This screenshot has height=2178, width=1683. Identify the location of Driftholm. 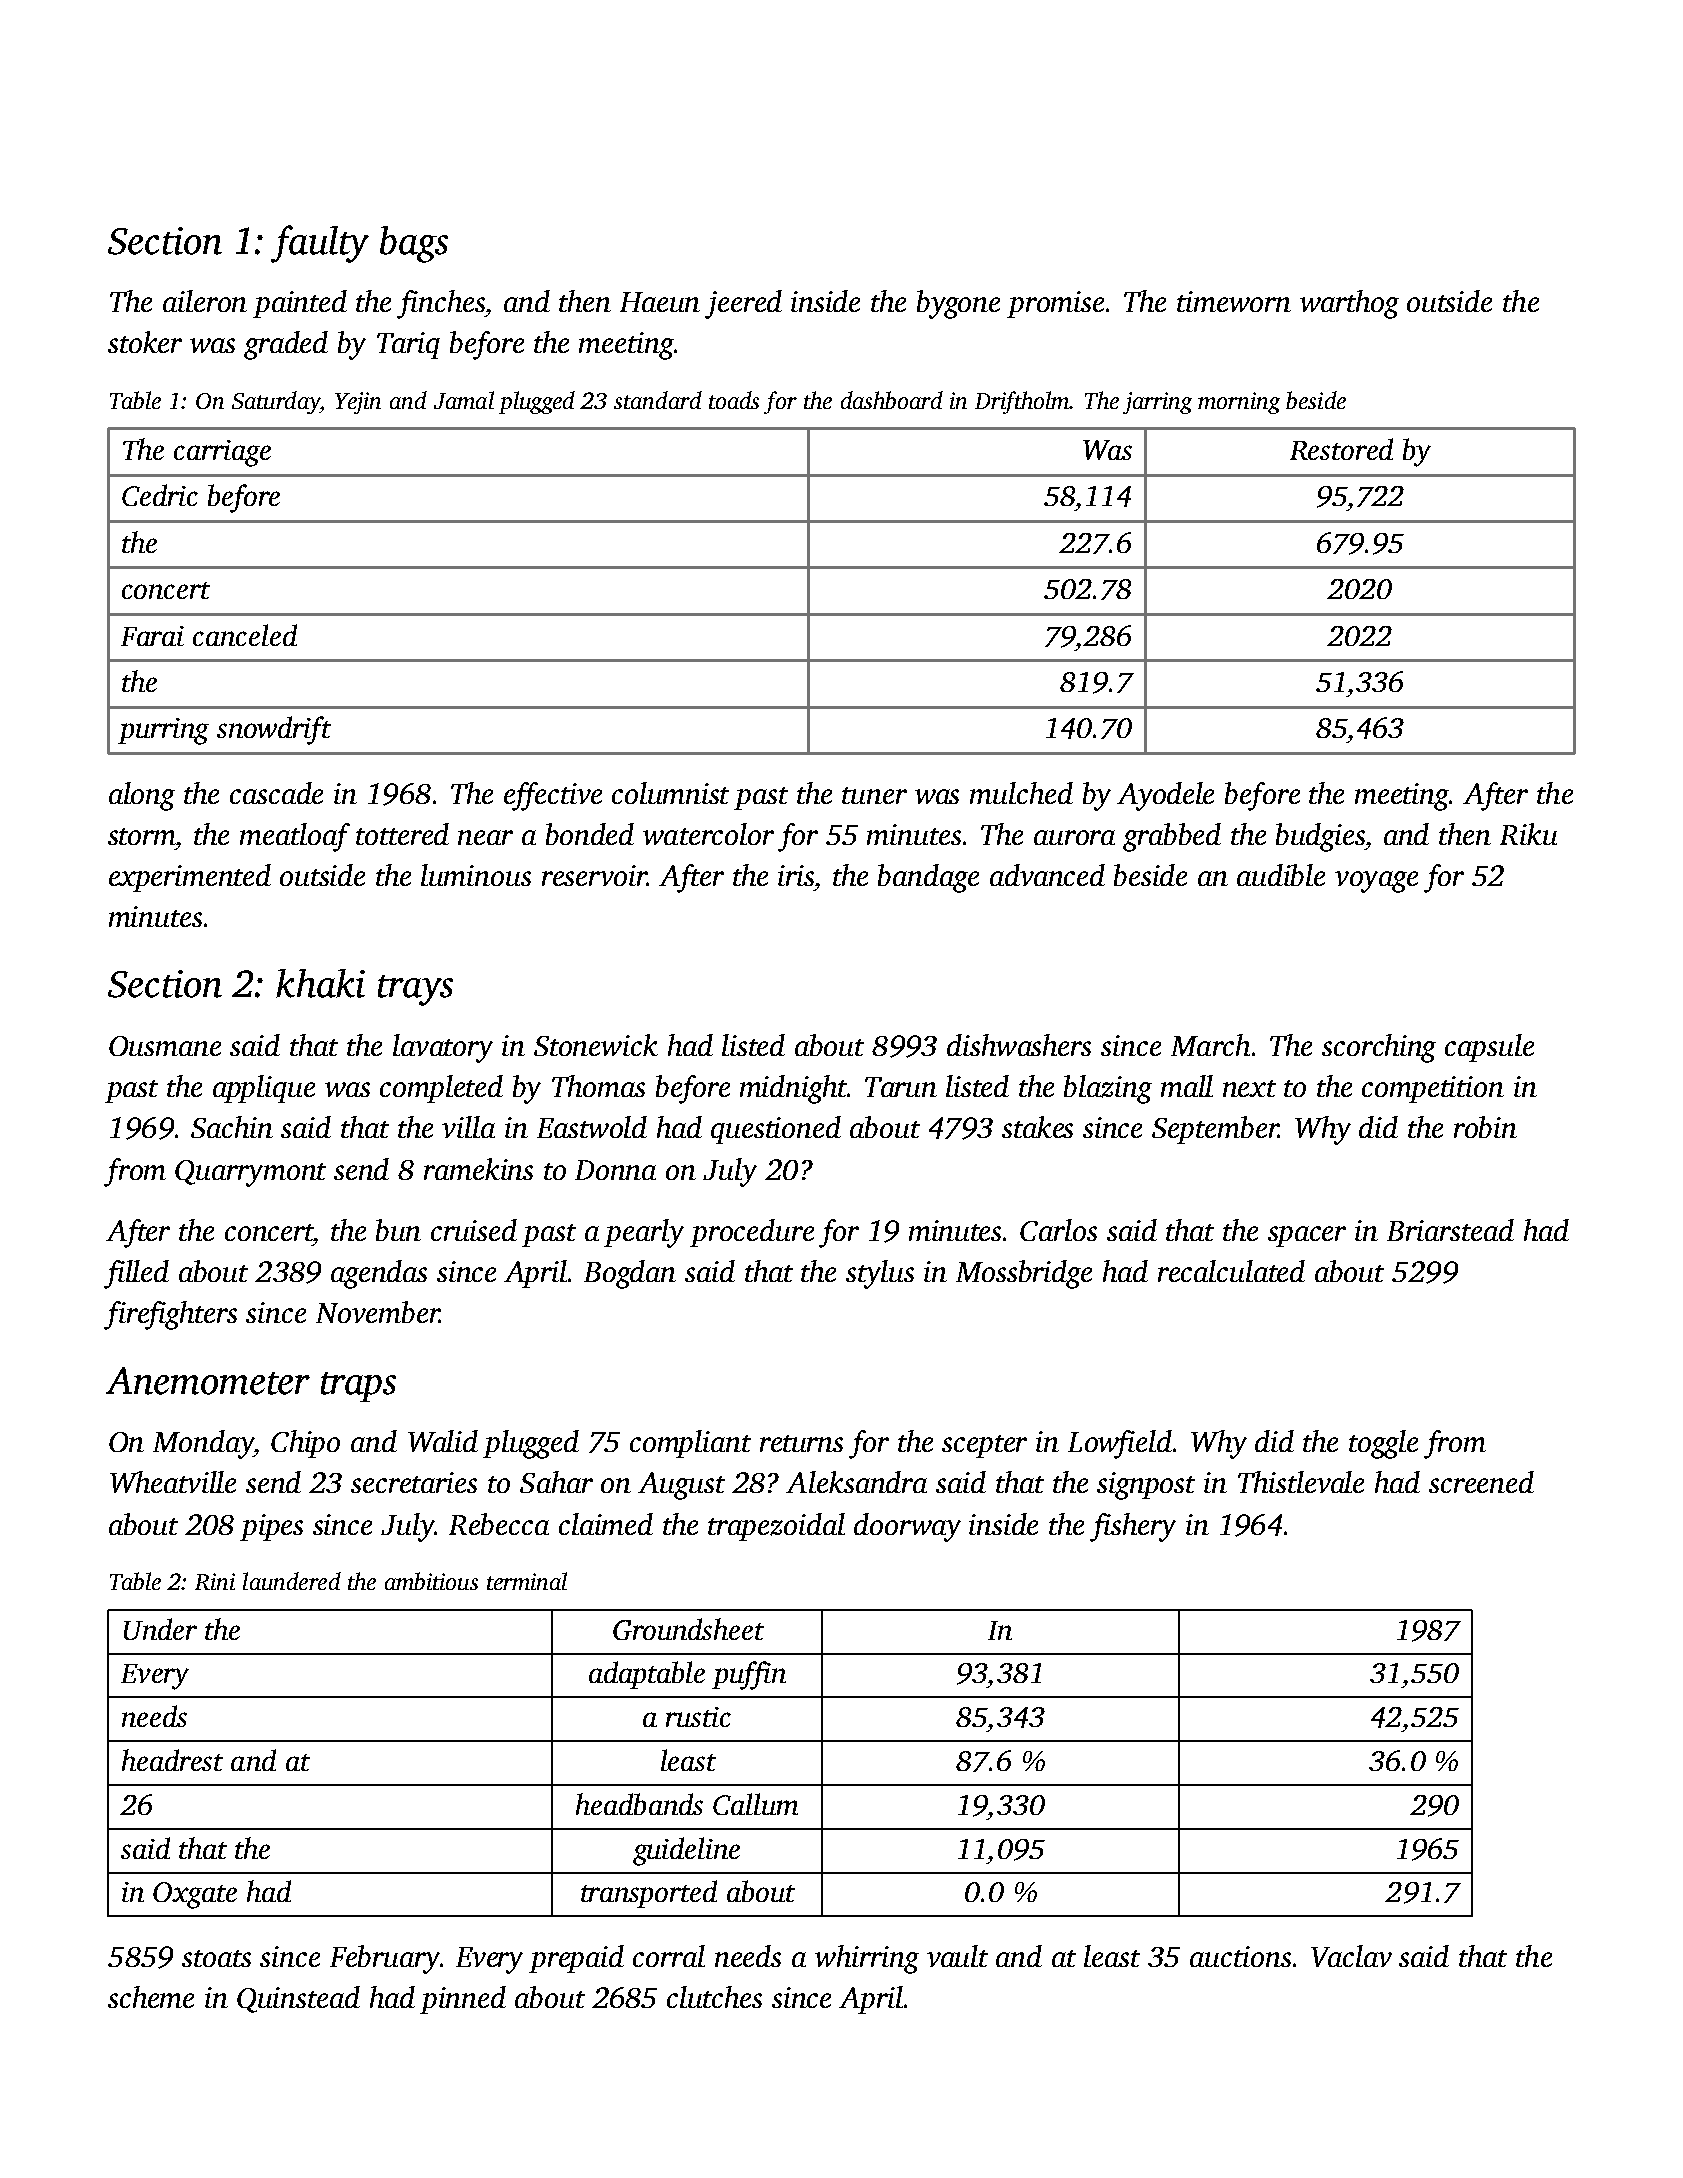
(1022, 402).
